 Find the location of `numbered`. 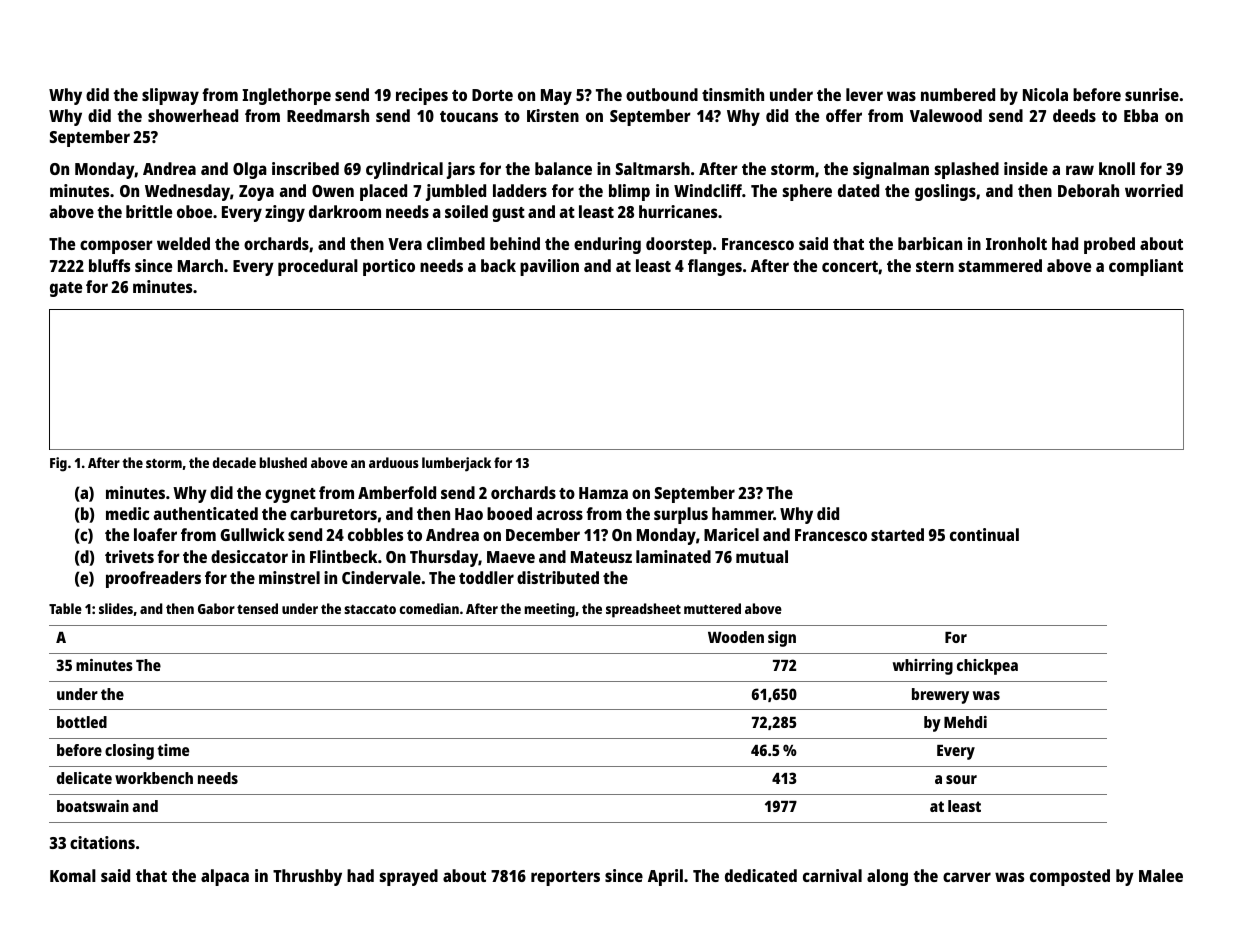

numbered is located at coordinates (958, 94).
